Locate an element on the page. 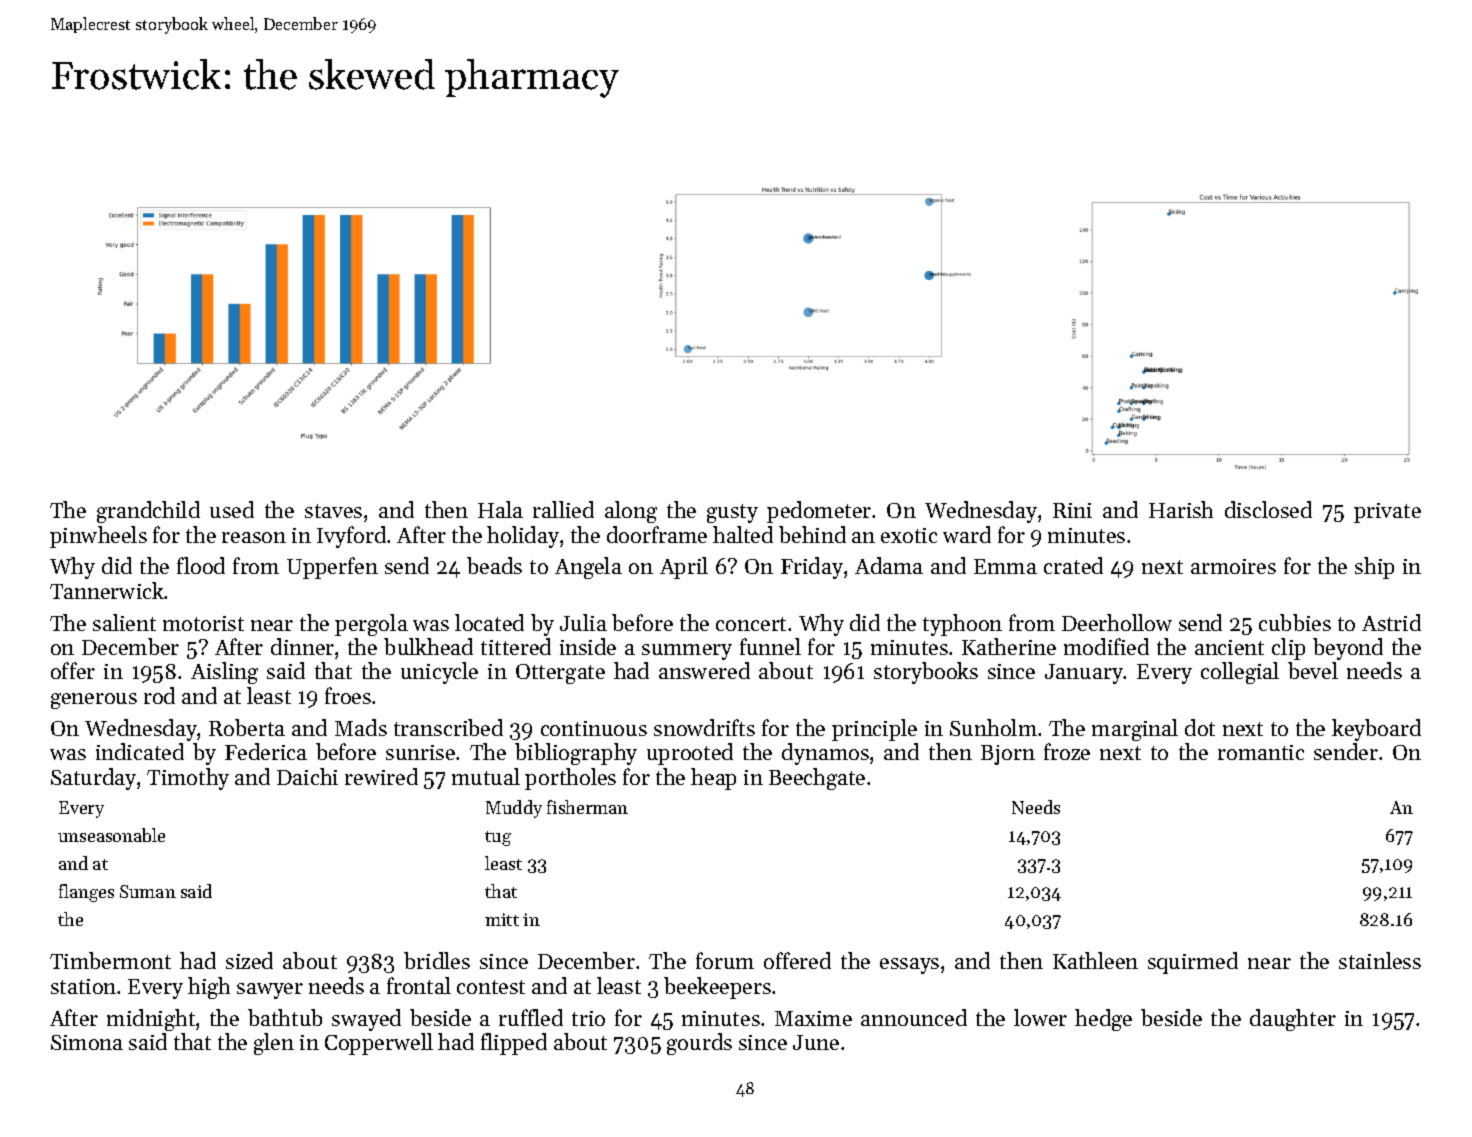 The width and height of the page is (1472, 1137). Simona is located at coordinates (87, 1042).
